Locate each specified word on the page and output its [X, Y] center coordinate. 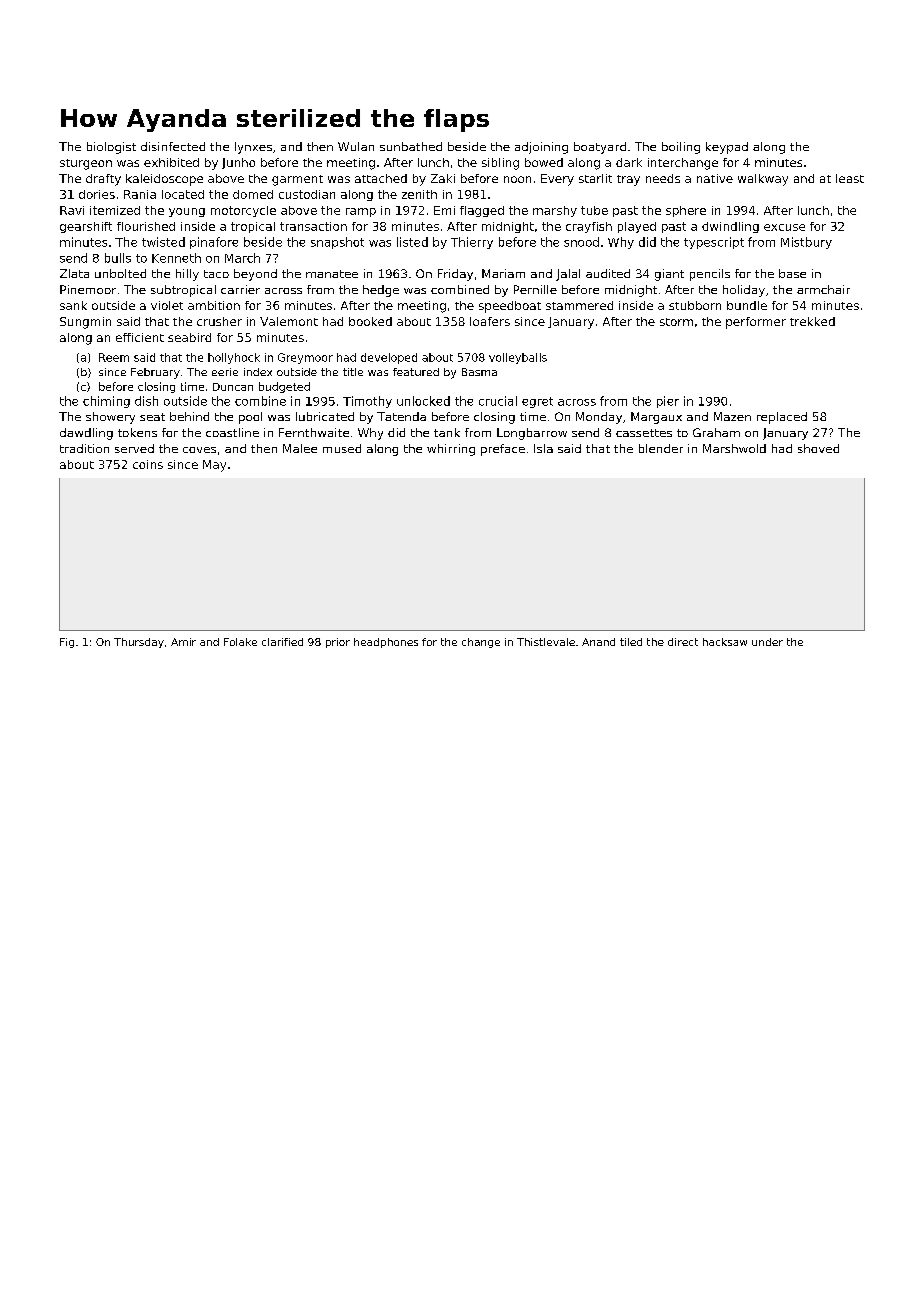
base [792, 273]
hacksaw [725, 642]
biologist [111, 148]
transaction [313, 226]
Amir [183, 642]
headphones [386, 643]
